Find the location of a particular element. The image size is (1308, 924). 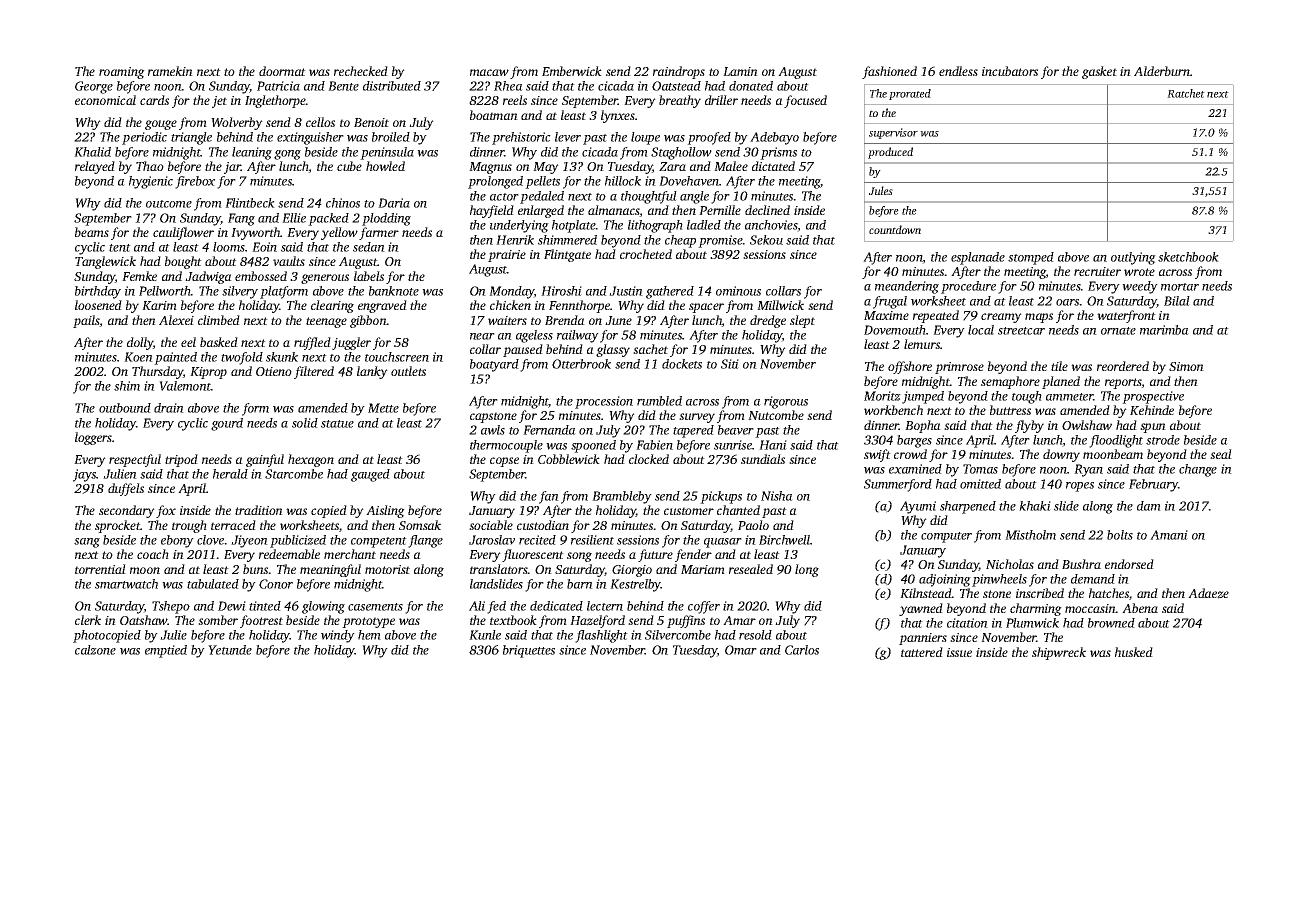

Simon is located at coordinates (1186, 366).
